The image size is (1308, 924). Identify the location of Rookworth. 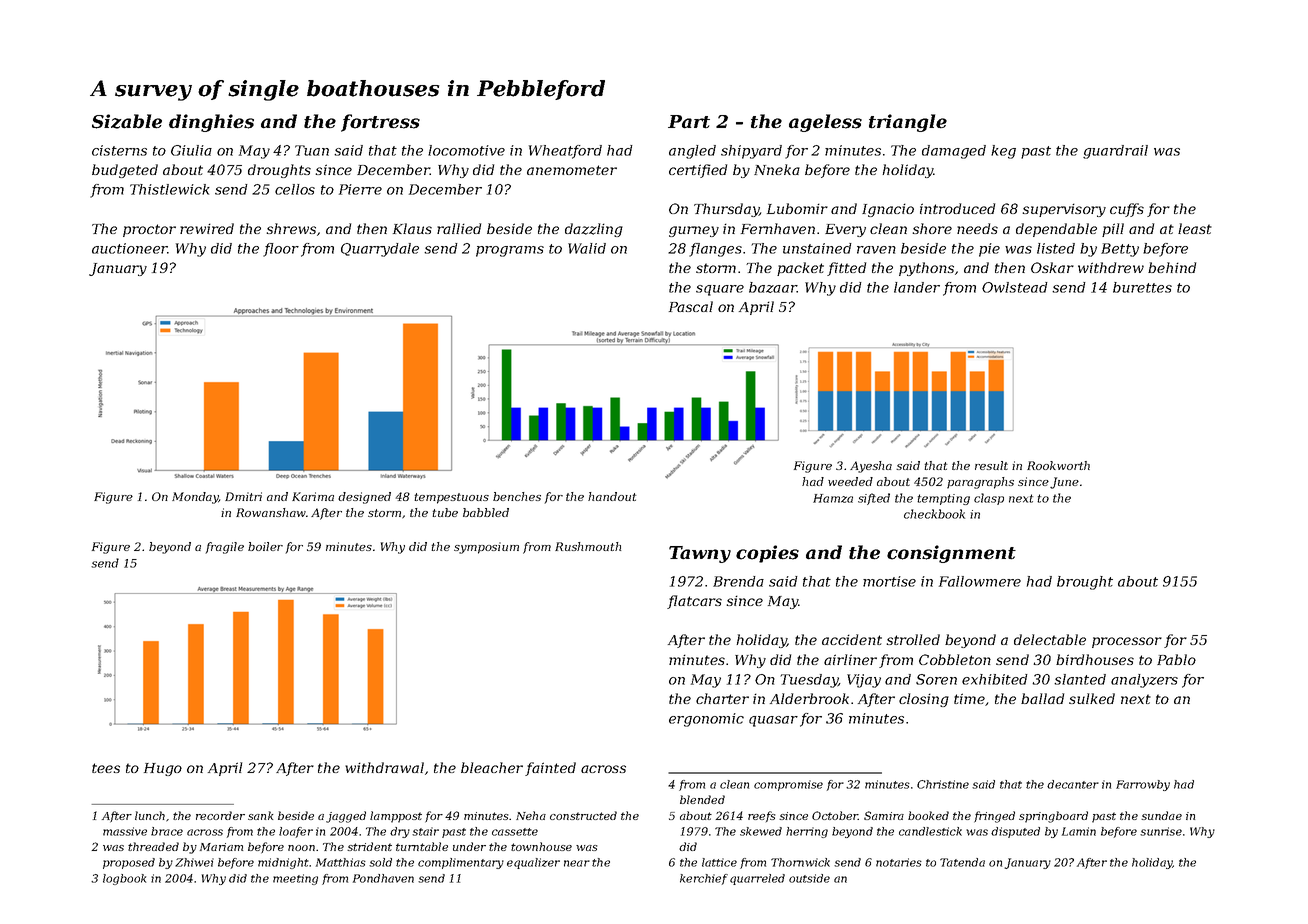
(1058, 465).
